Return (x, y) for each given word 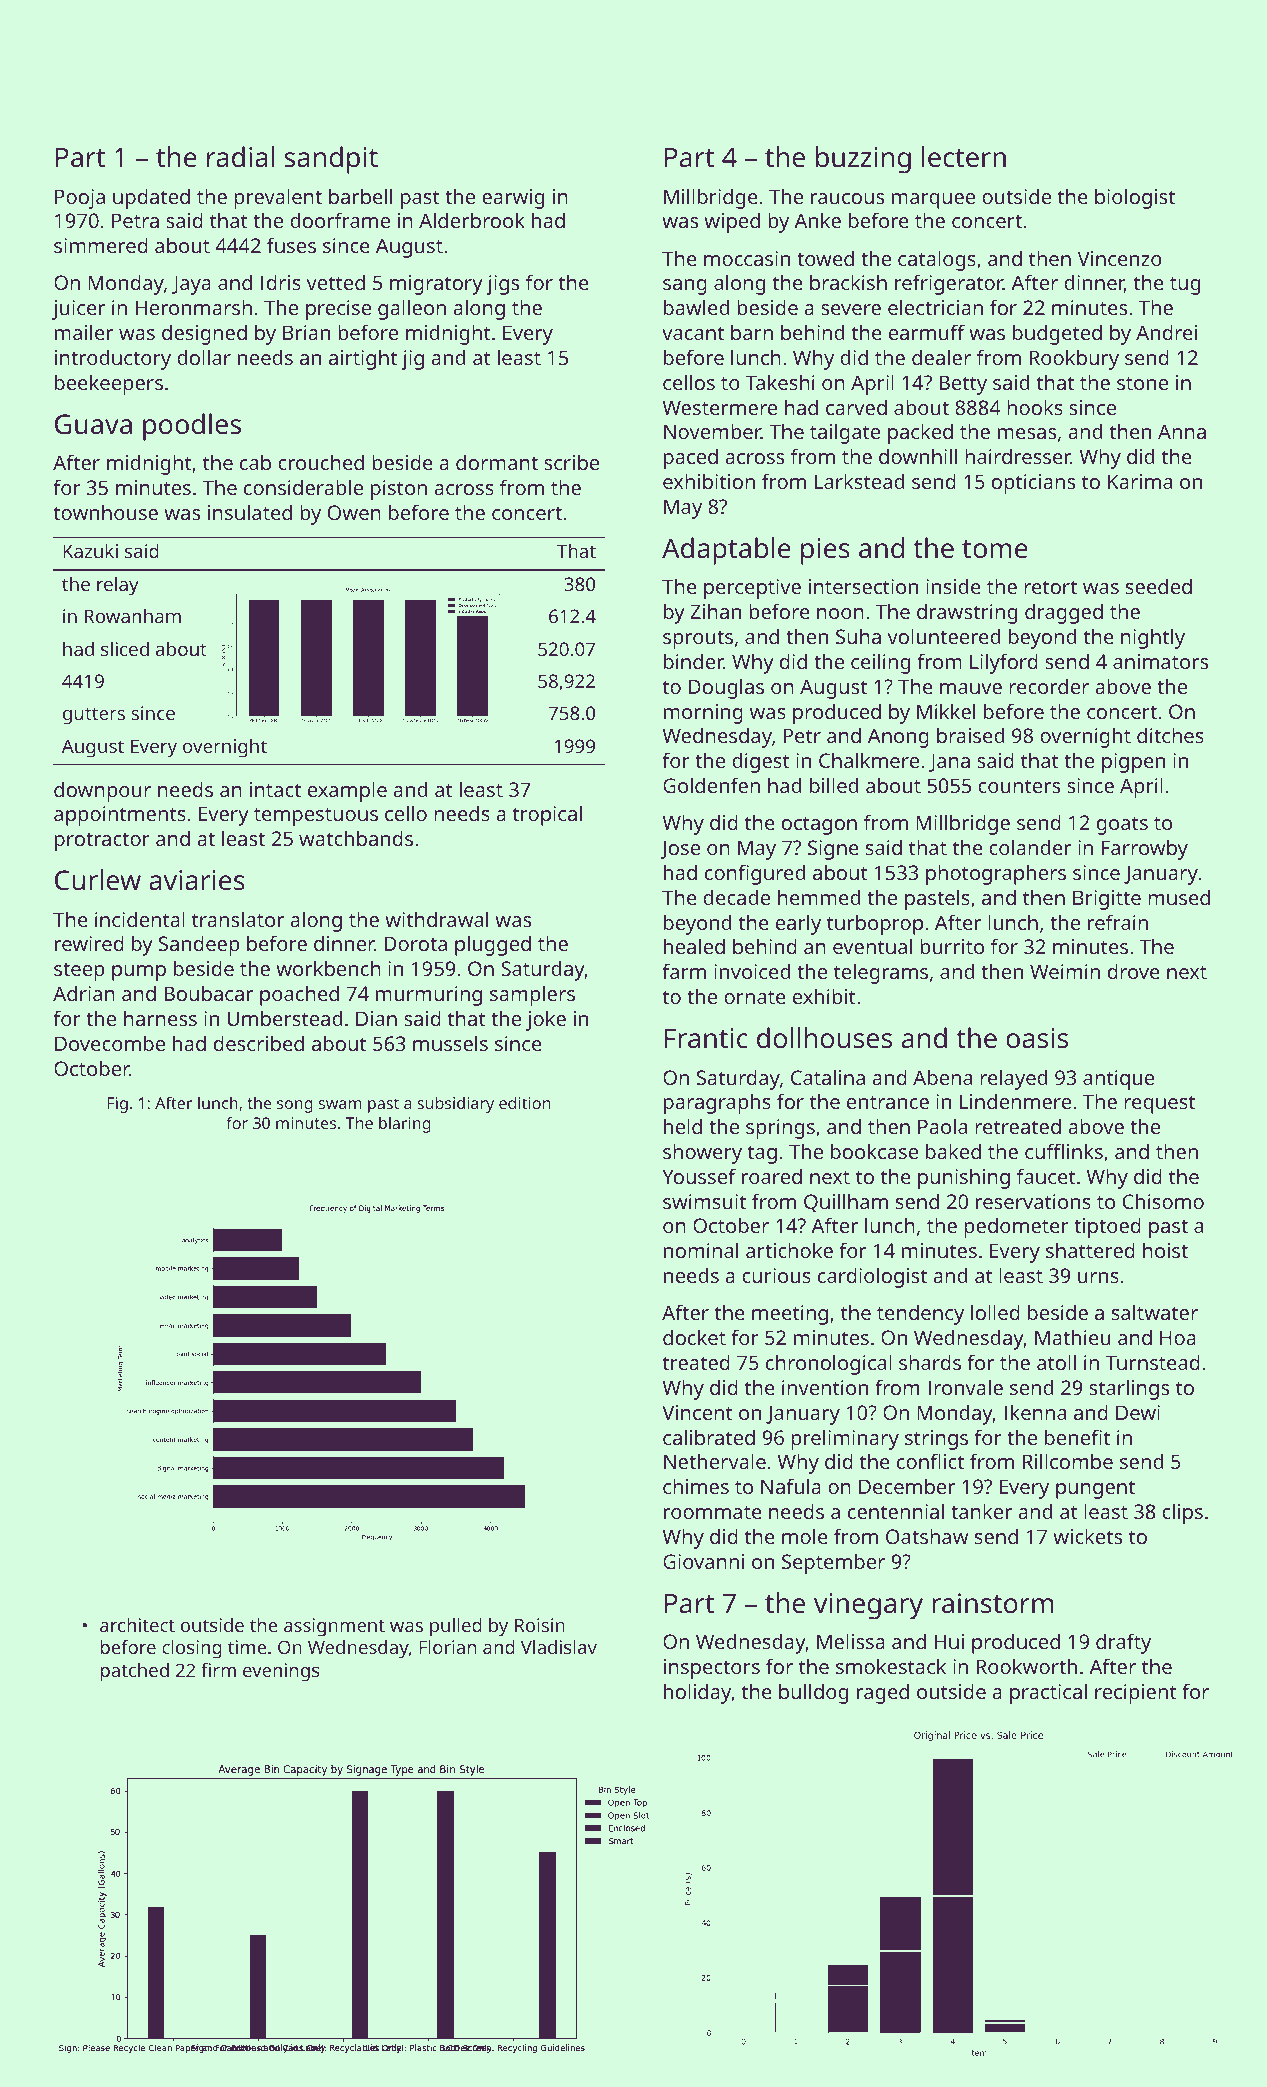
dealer (941, 357)
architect (137, 1625)
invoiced (752, 971)
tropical (547, 815)
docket (694, 1337)
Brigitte (1107, 900)
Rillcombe (1068, 1461)
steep (79, 972)
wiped (732, 222)
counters (1019, 786)
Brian (306, 332)
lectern (964, 157)
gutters (94, 716)
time (247, 1647)
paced (691, 458)
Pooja (80, 199)
